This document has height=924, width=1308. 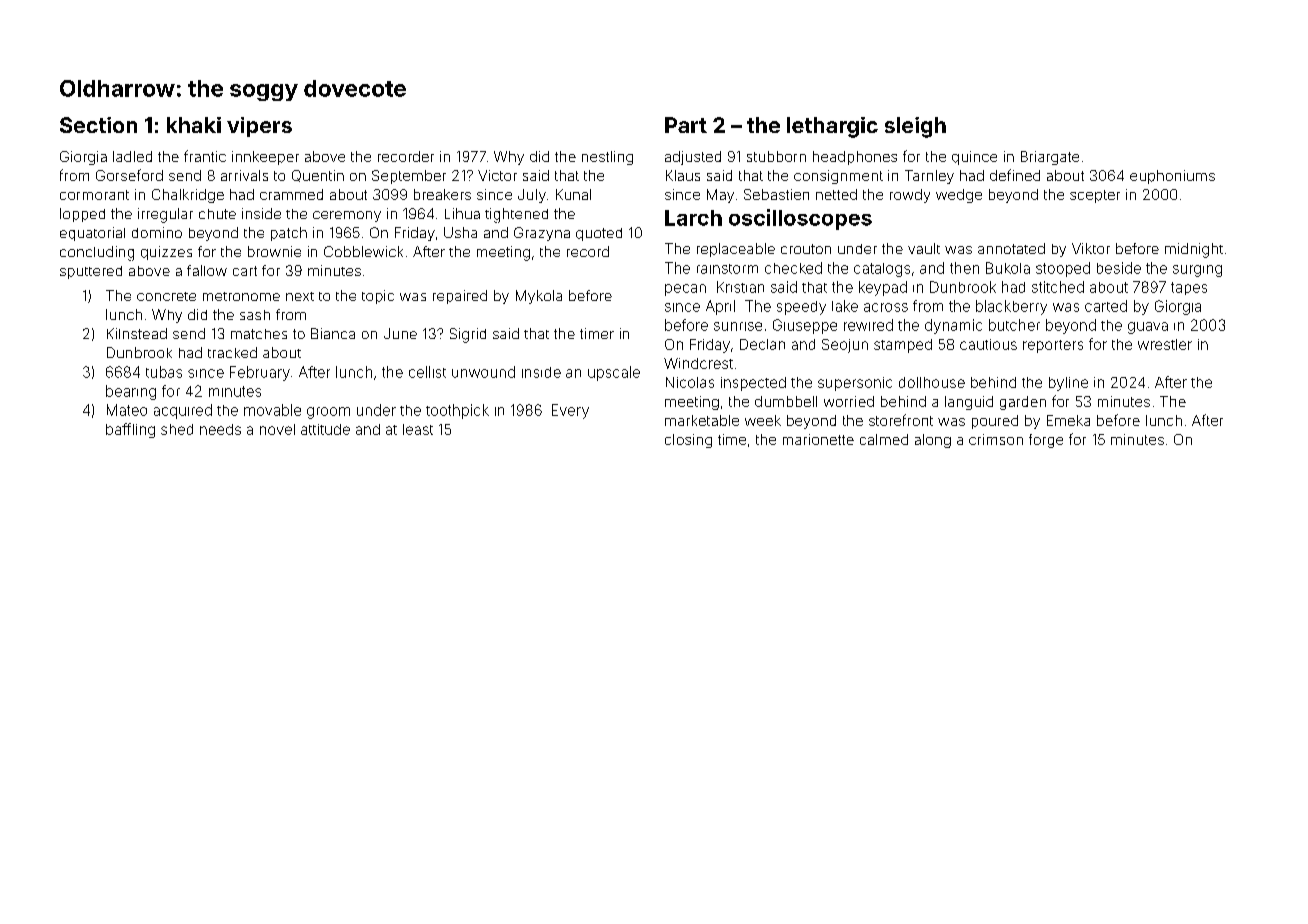 What do you see at coordinates (468, 335) in the document?
I see `Sigrid` at bounding box center [468, 335].
